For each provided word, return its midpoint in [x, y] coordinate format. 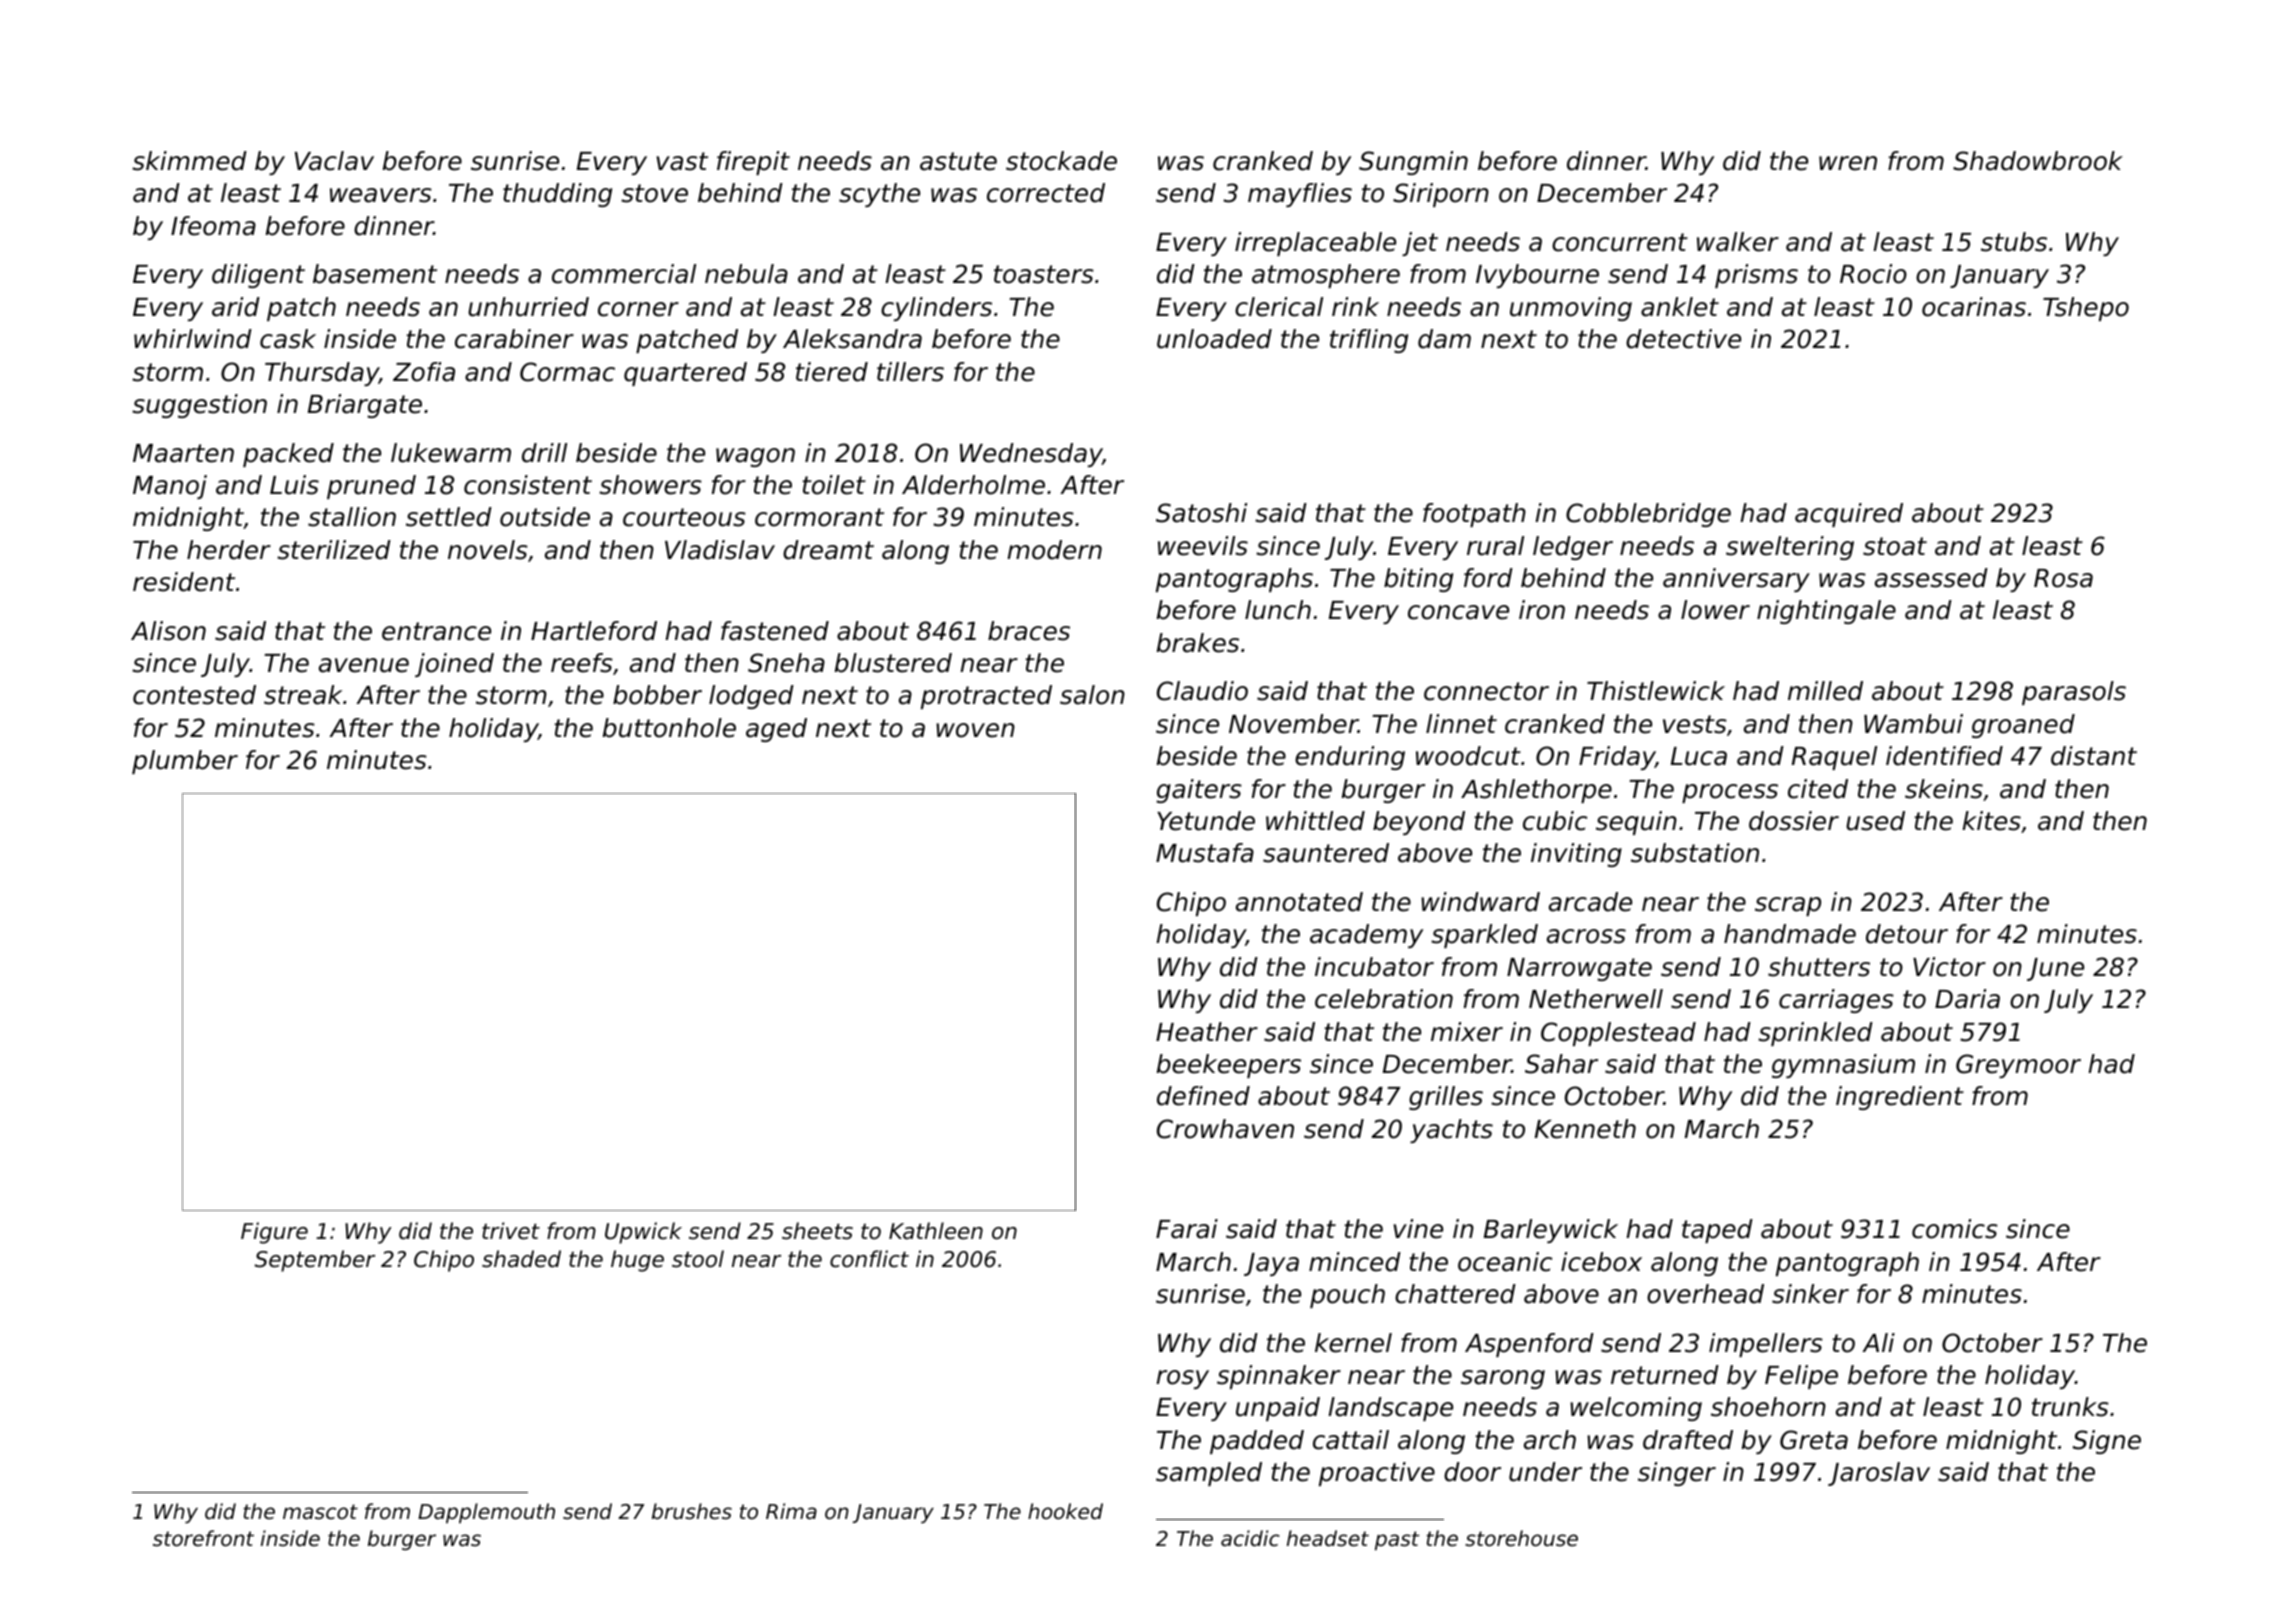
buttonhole [669, 728]
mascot [320, 1512]
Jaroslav [1879, 1474]
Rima [791, 1511]
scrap [1788, 906]
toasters [1044, 274]
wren [1848, 163]
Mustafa [1205, 853]
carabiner [514, 339]
